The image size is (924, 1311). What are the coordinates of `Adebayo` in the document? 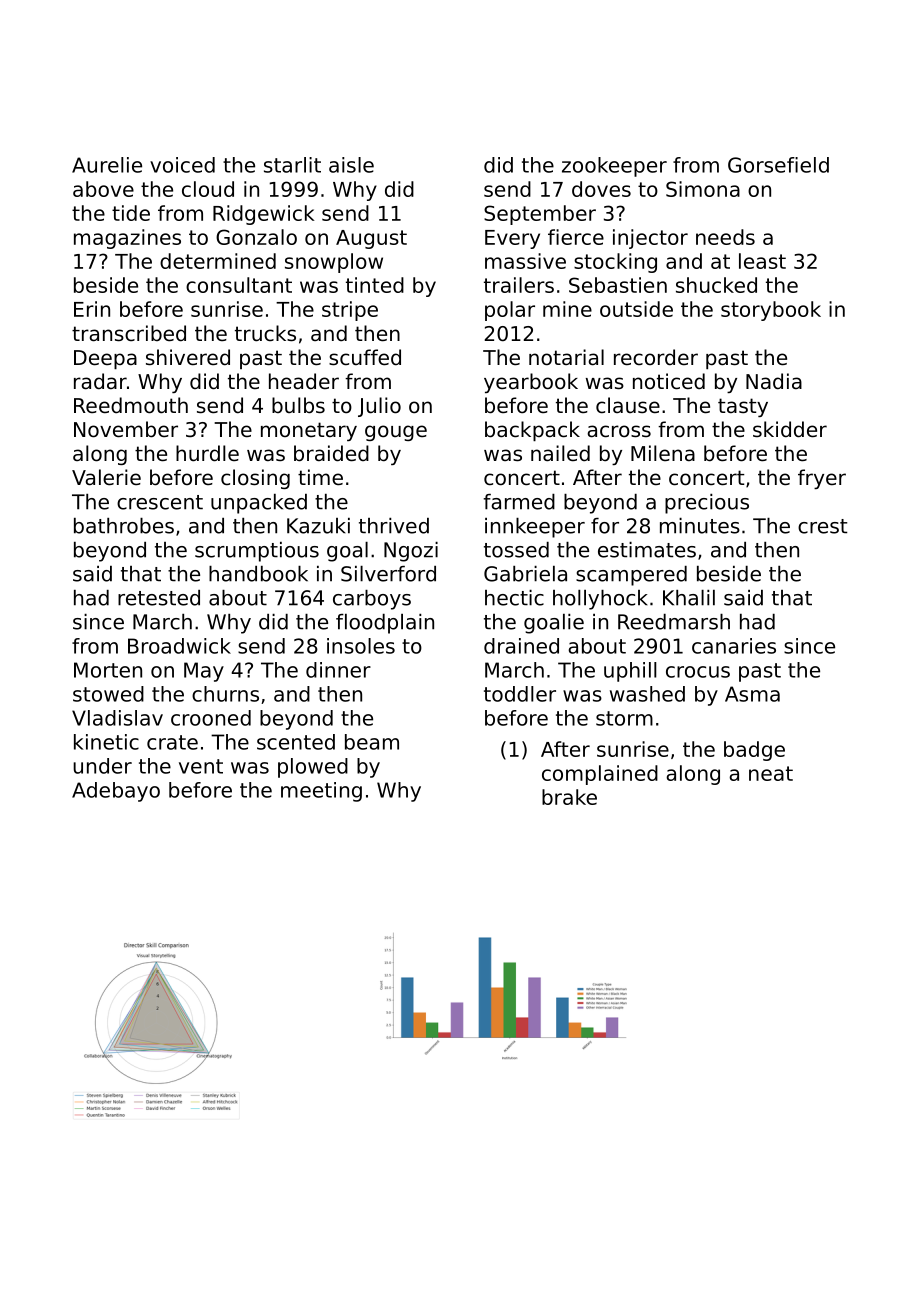 It's located at (116, 792).
